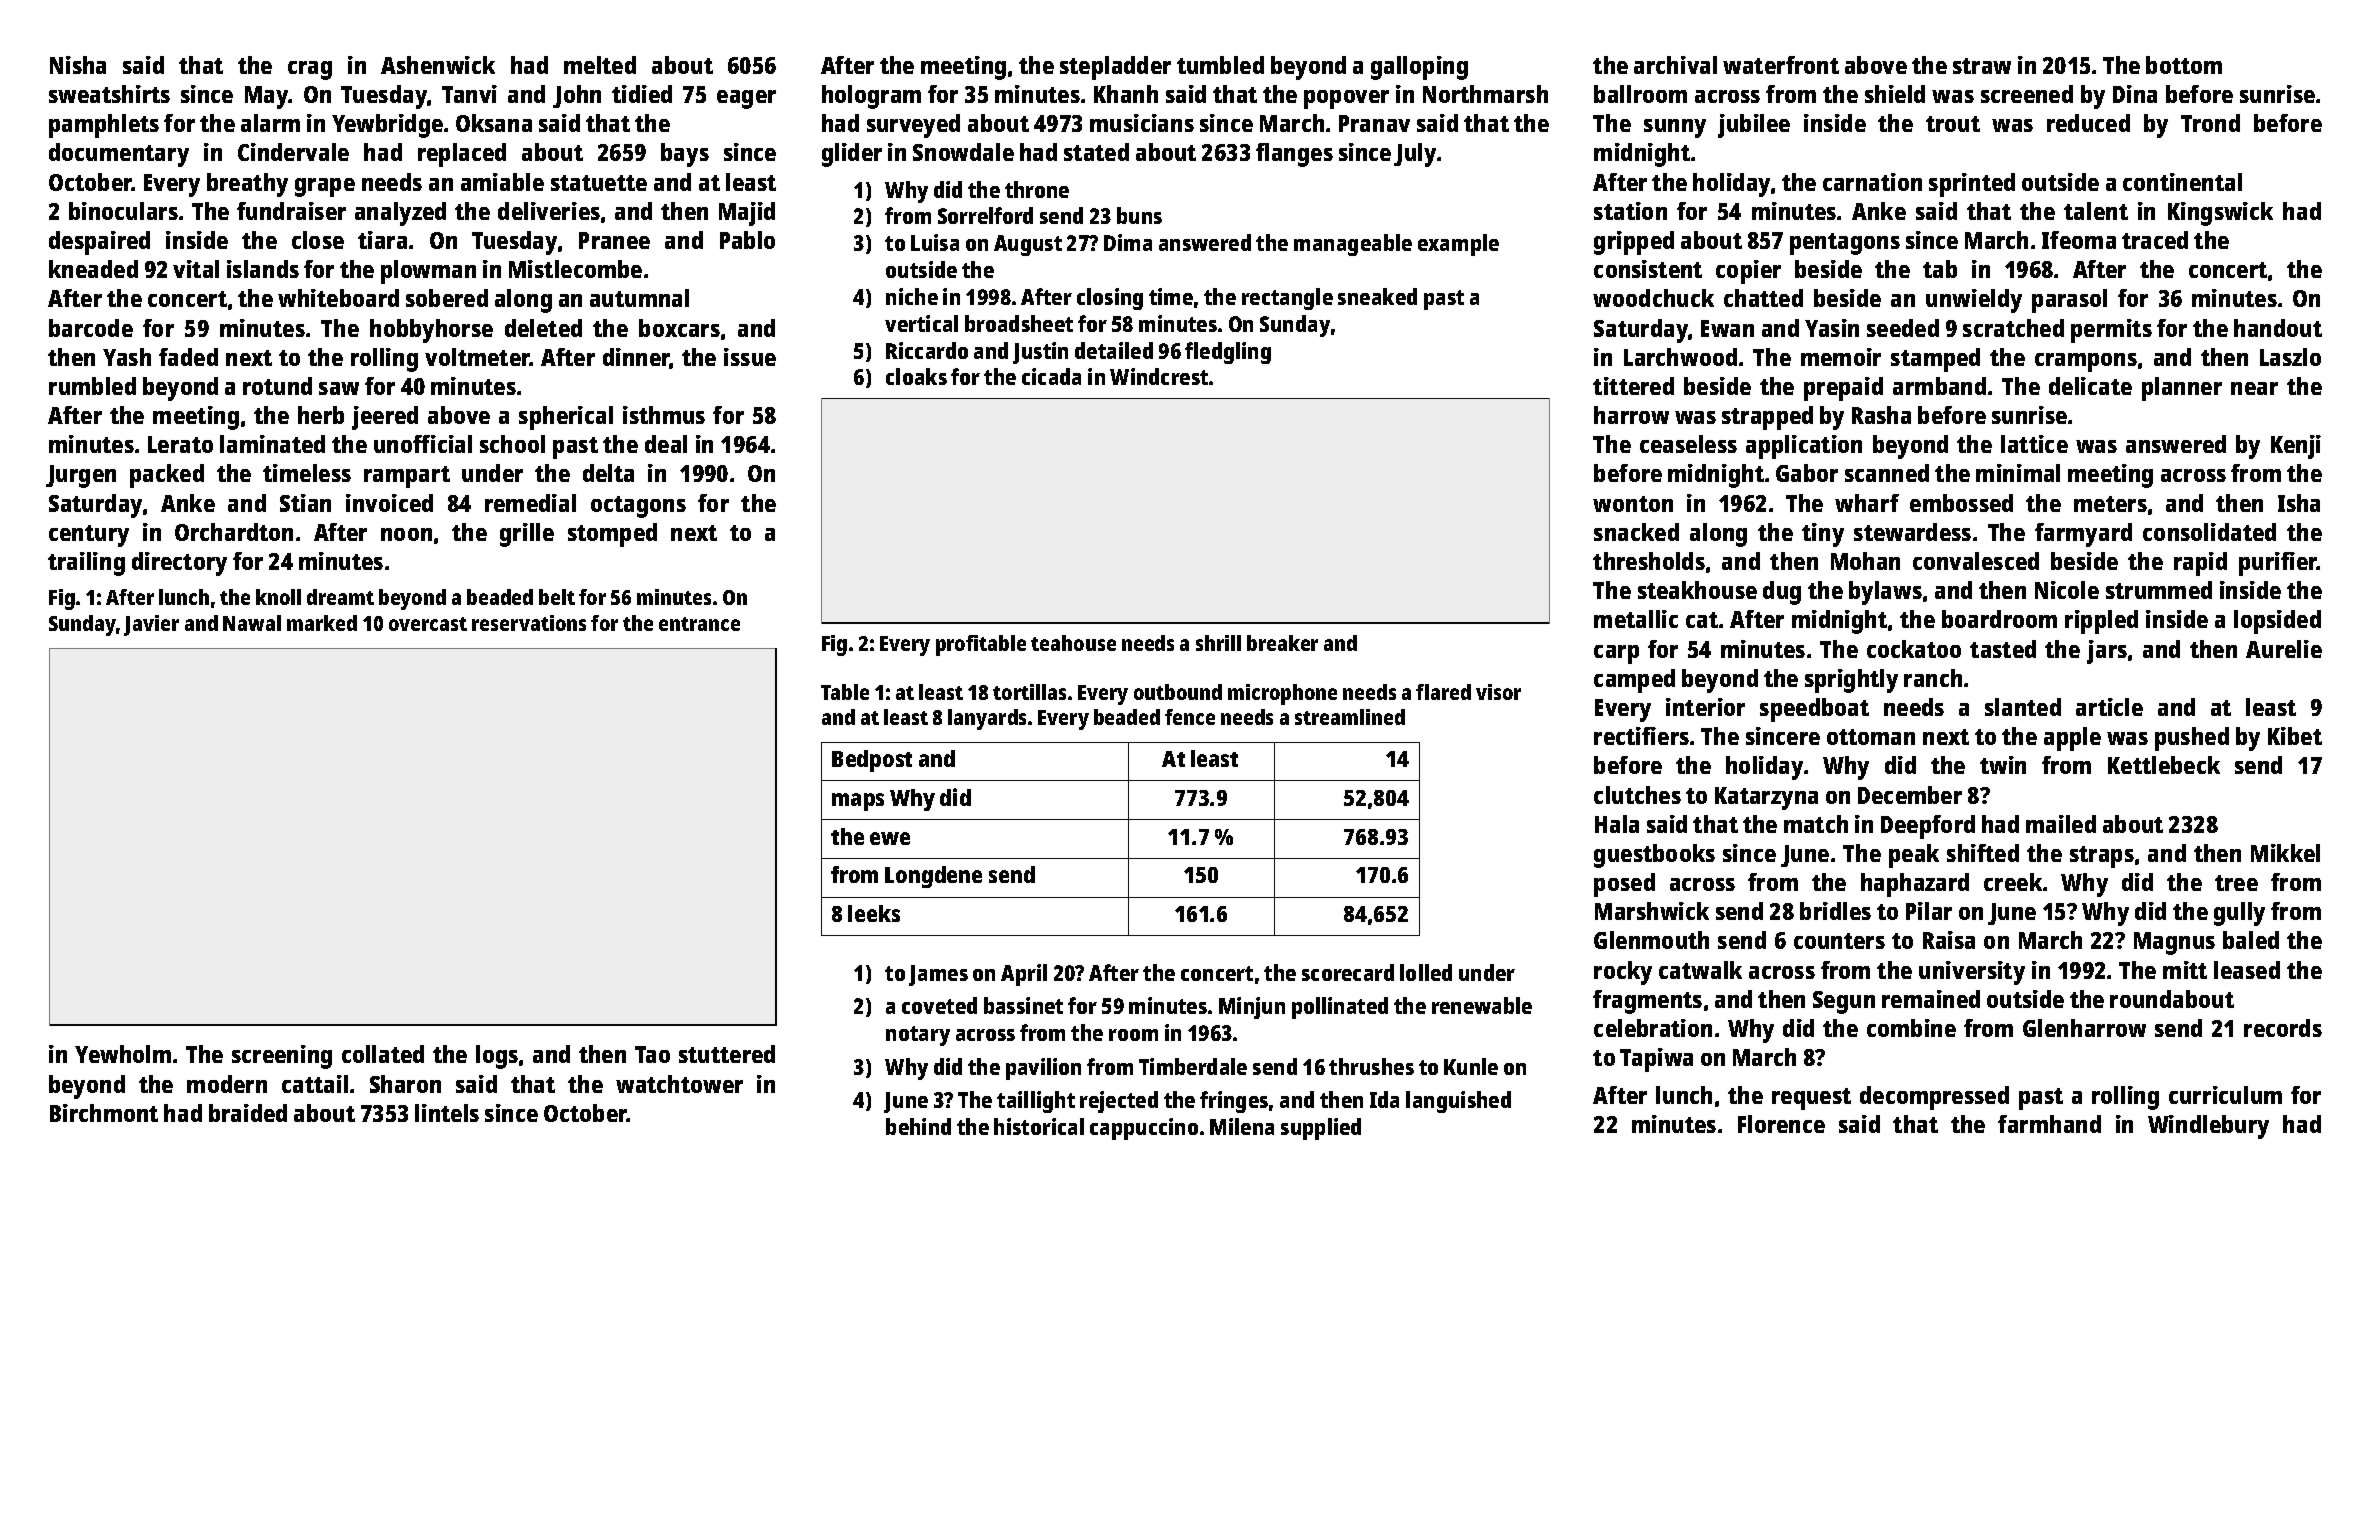 The height and width of the image is (1534, 2371). What do you see at coordinates (2209, 532) in the image?
I see `consolidated` at bounding box center [2209, 532].
